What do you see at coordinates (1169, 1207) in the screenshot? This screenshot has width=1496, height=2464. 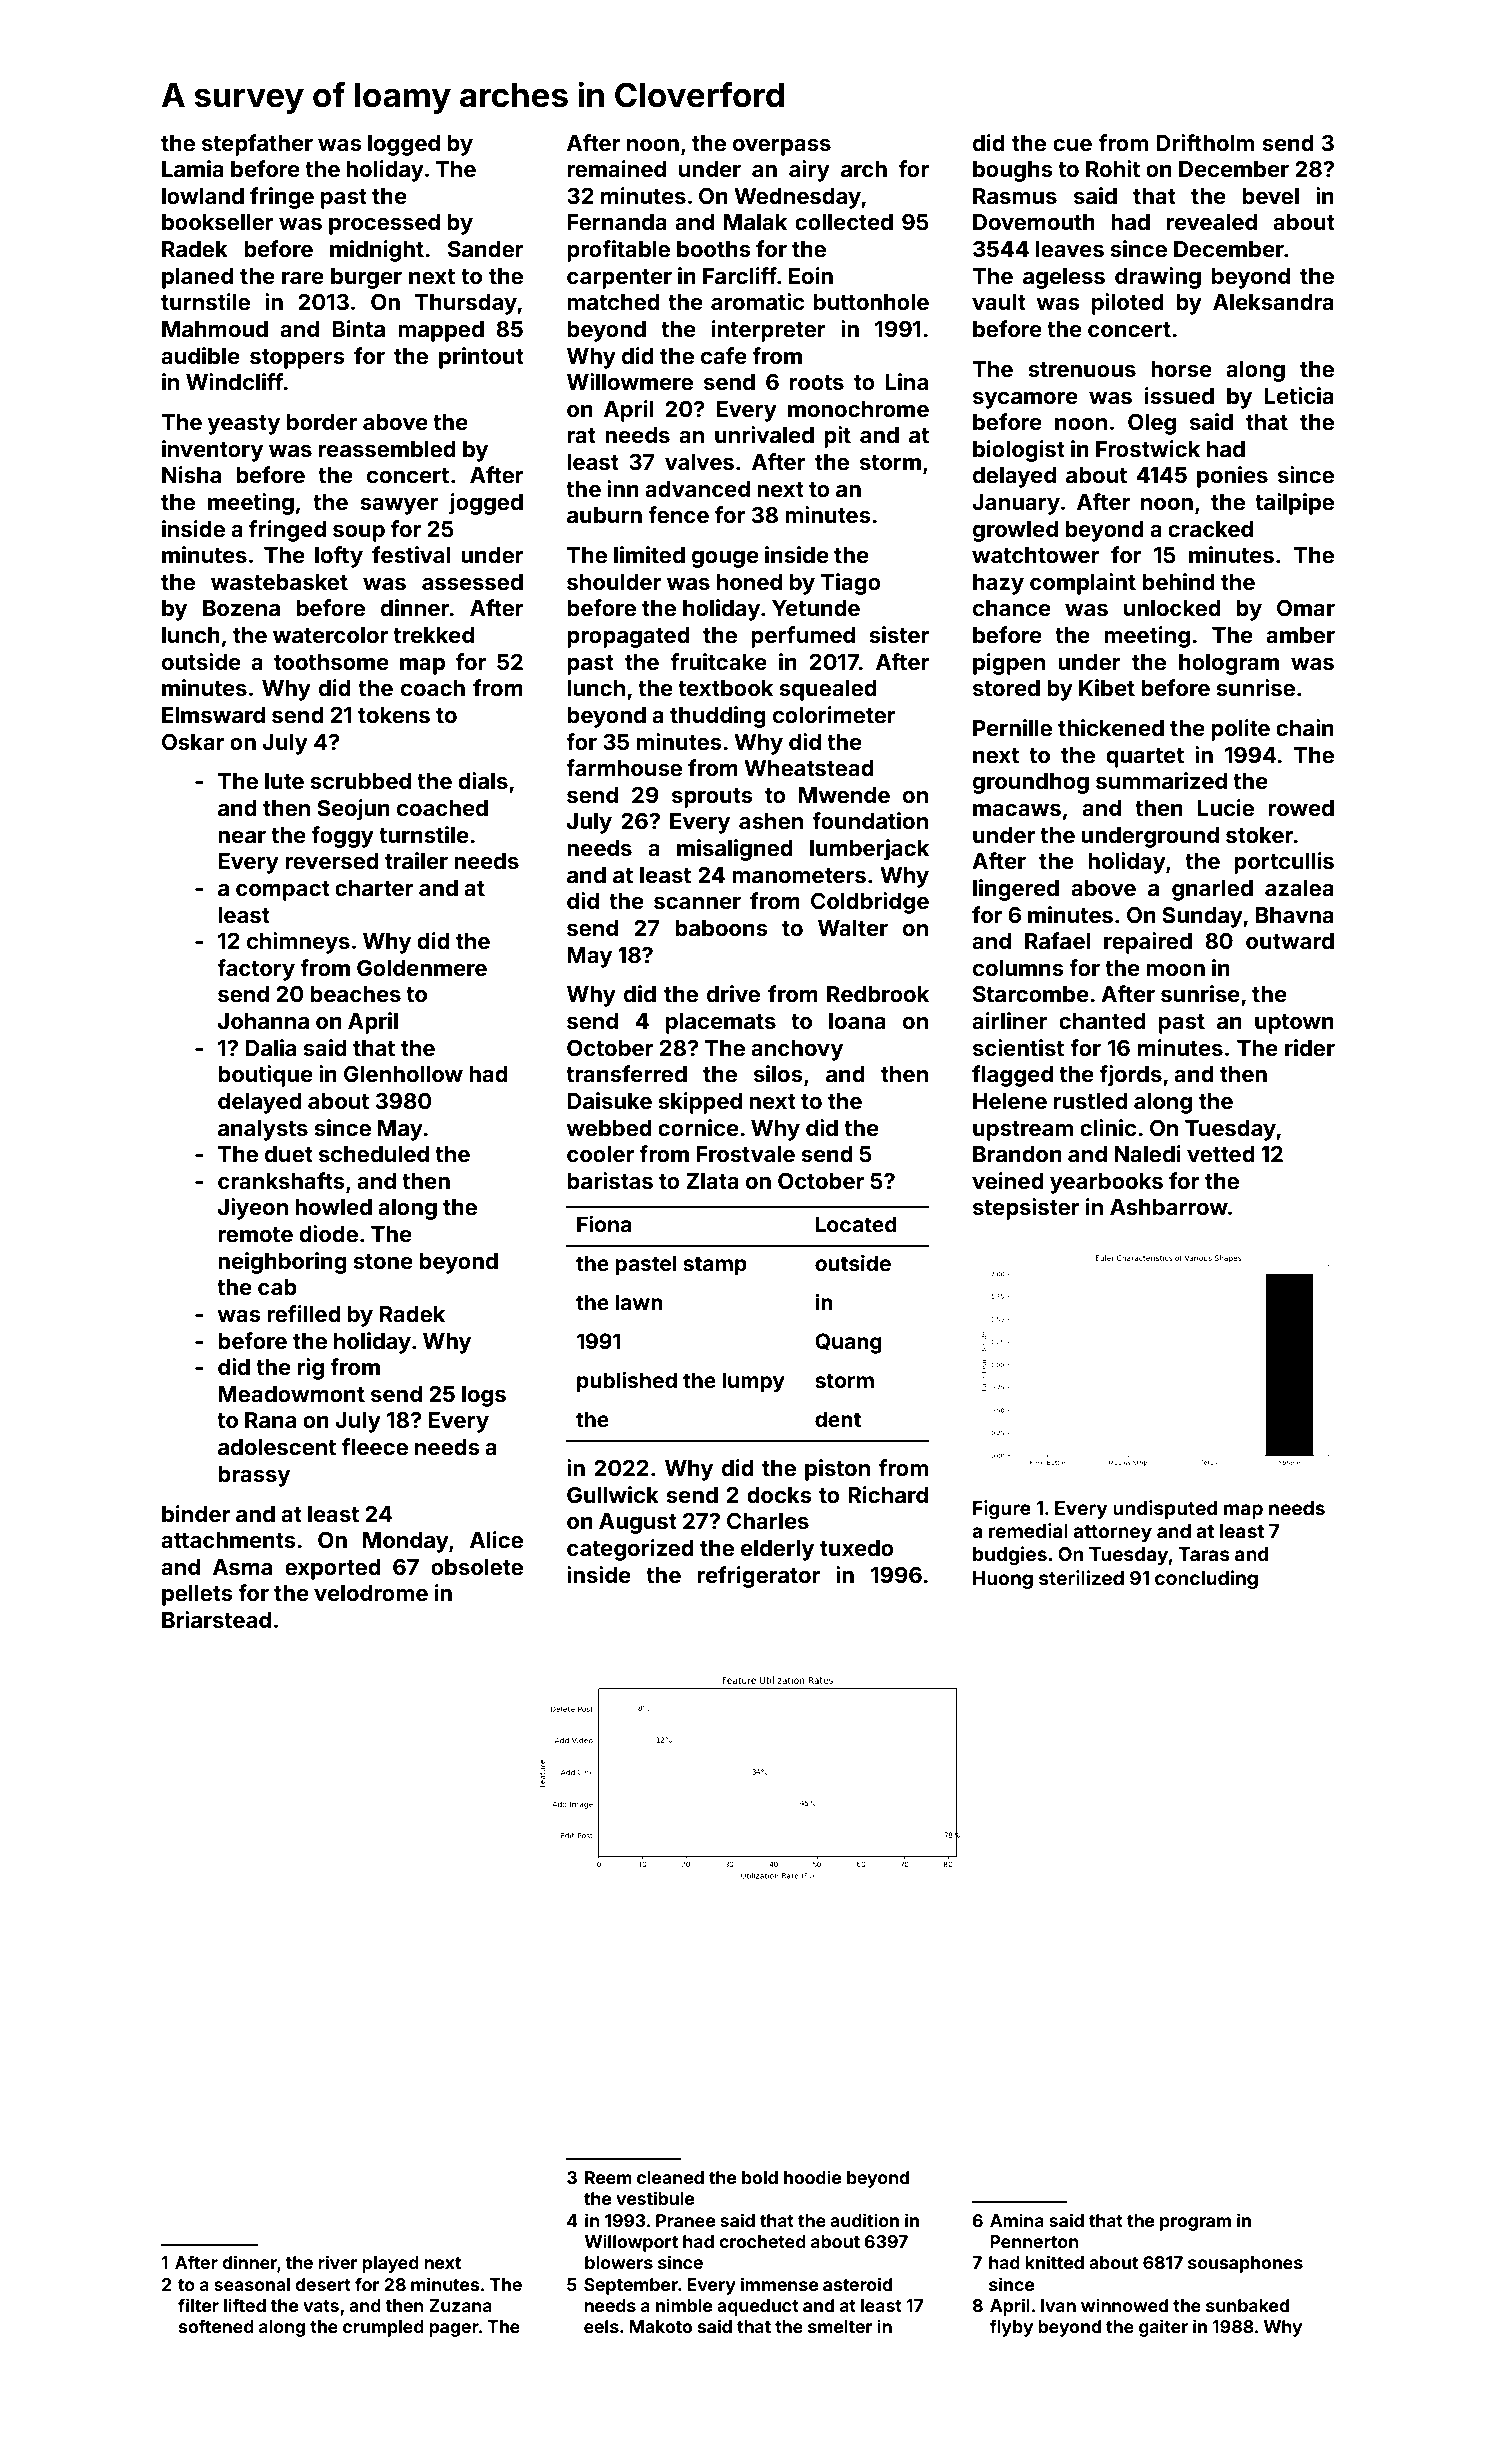 I see `Ashbarrow` at bounding box center [1169, 1207].
